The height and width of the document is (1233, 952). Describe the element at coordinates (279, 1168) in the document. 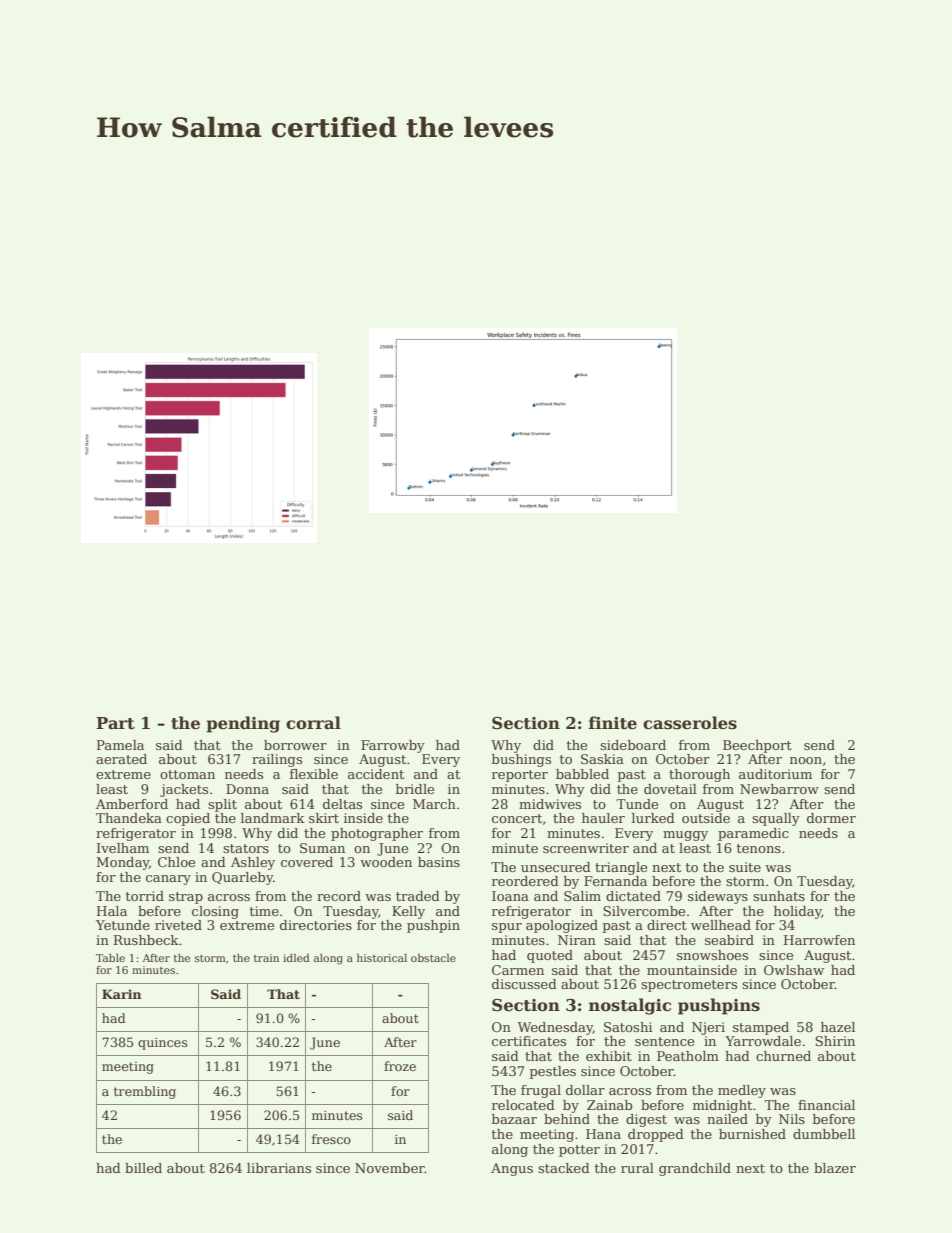

I see `librarians` at that location.
